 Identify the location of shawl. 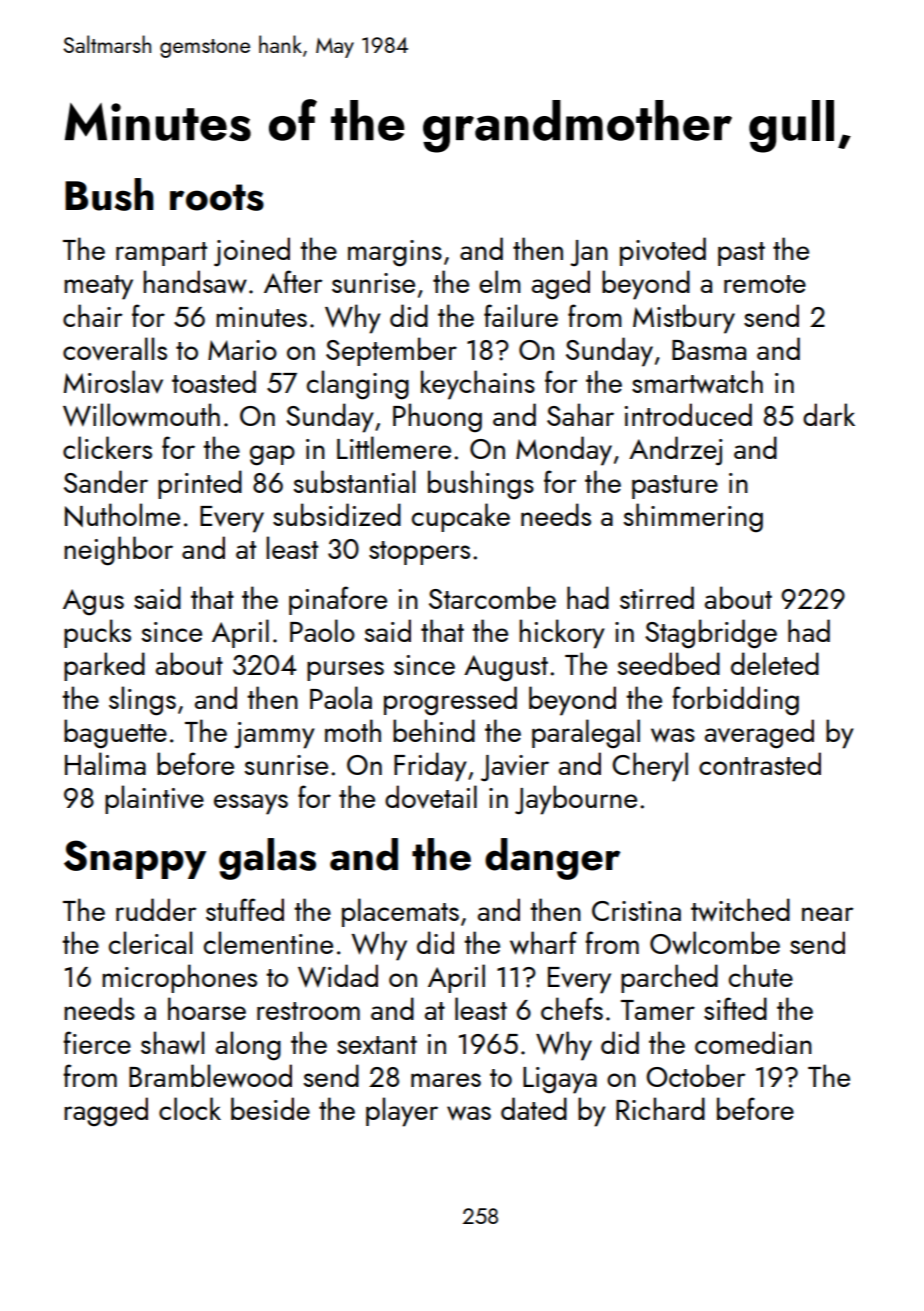
(172, 1042).
